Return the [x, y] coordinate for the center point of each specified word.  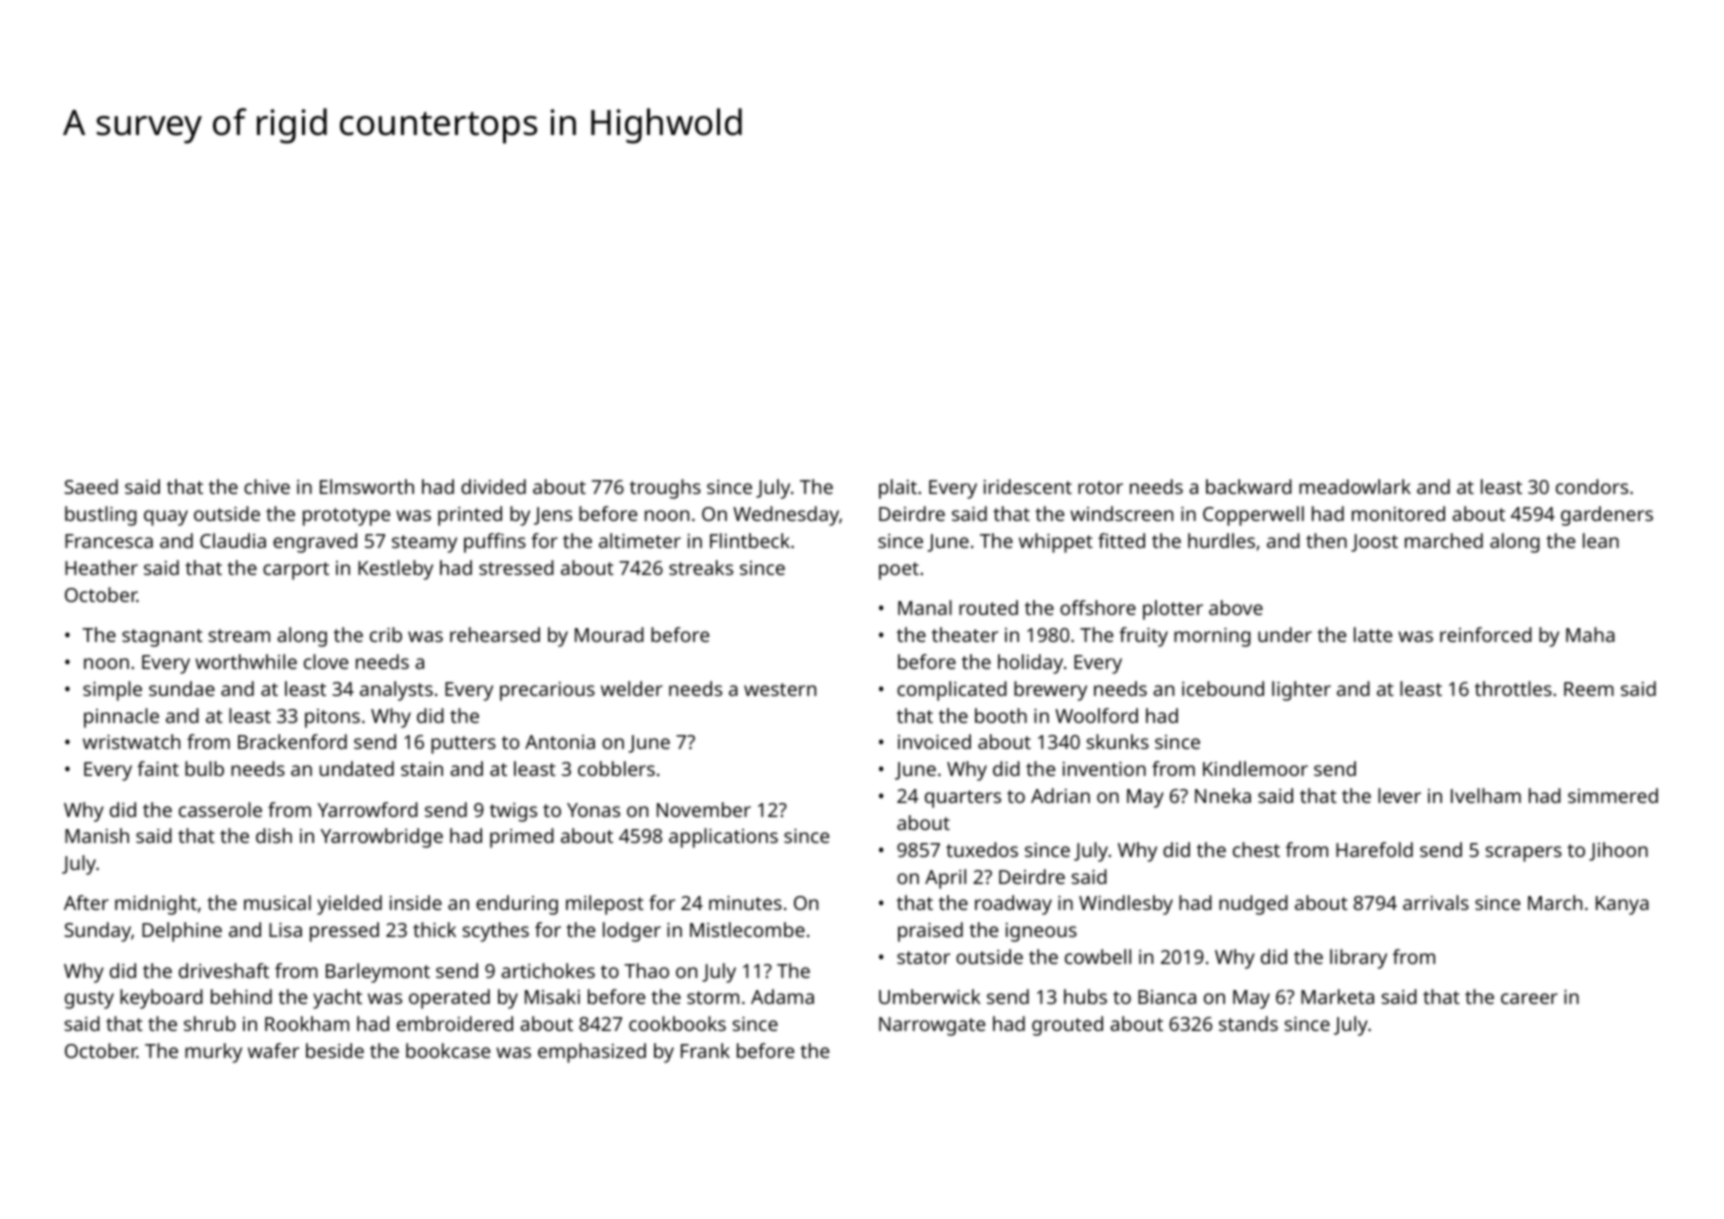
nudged [1253, 905]
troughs [665, 489]
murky [213, 1053]
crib [386, 634]
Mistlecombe [747, 929]
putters [463, 745]
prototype [346, 517]
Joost [1374, 543]
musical [277, 902]
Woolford [1096, 715]
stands [1248, 1023]
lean [1601, 540]
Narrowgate [932, 1026]
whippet [1056, 543]
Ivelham [1486, 795]
